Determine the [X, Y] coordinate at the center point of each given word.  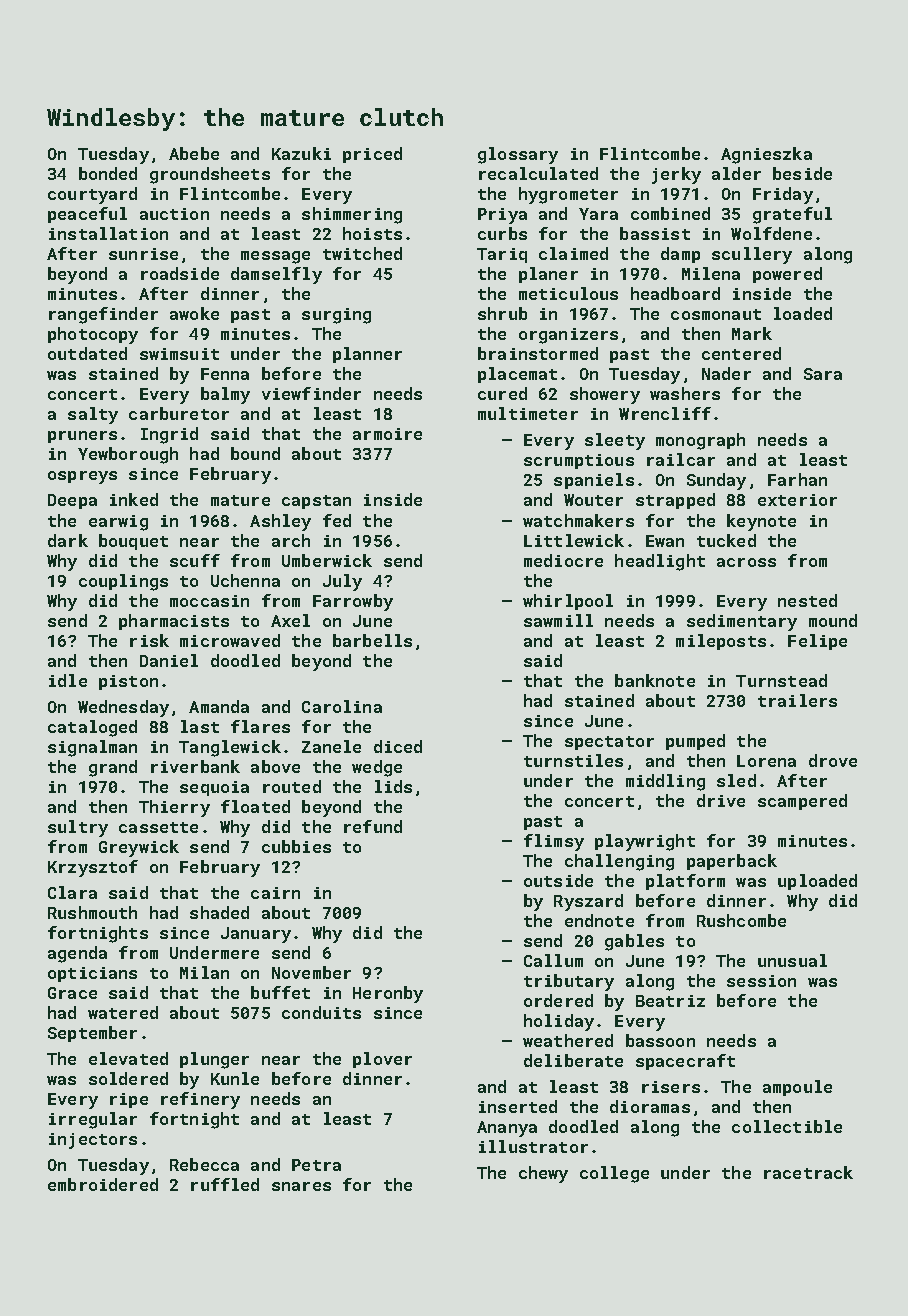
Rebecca [204, 1164]
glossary [518, 155]
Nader [726, 373]
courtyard [92, 195]
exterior [797, 500]
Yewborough [128, 455]
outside [558, 880]
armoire [387, 434]
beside [802, 173]
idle [68, 680]
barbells [372, 640]
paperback [732, 862]
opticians [92, 974]
